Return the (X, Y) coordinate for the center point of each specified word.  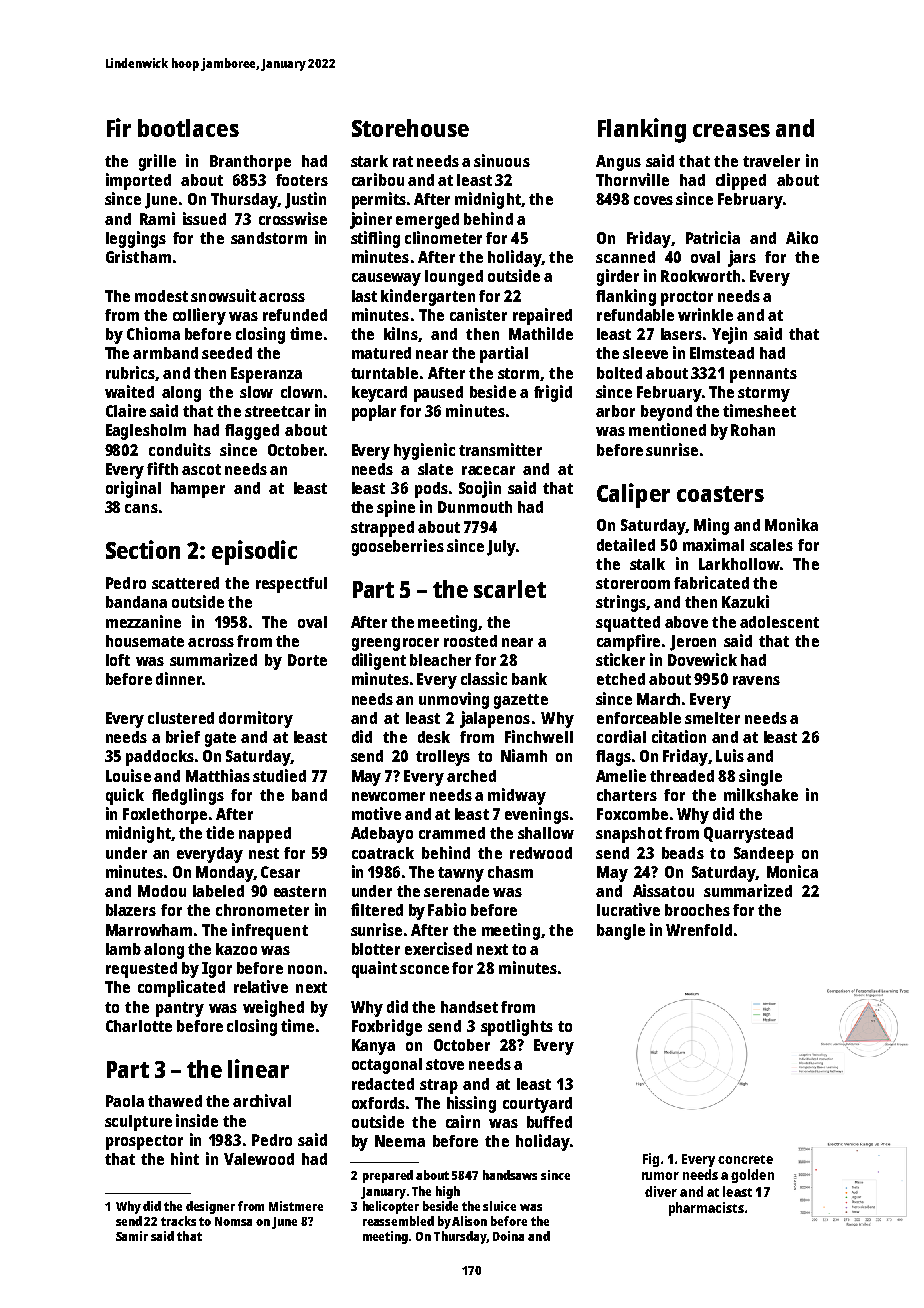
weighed (273, 1008)
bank (529, 679)
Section (143, 549)
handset (469, 1007)
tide (220, 832)
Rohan (753, 430)
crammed (452, 833)
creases (731, 130)
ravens (756, 680)
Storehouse (410, 128)
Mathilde (541, 333)
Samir (132, 1236)
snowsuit (223, 295)
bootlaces (188, 128)
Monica (792, 871)
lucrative (628, 909)
